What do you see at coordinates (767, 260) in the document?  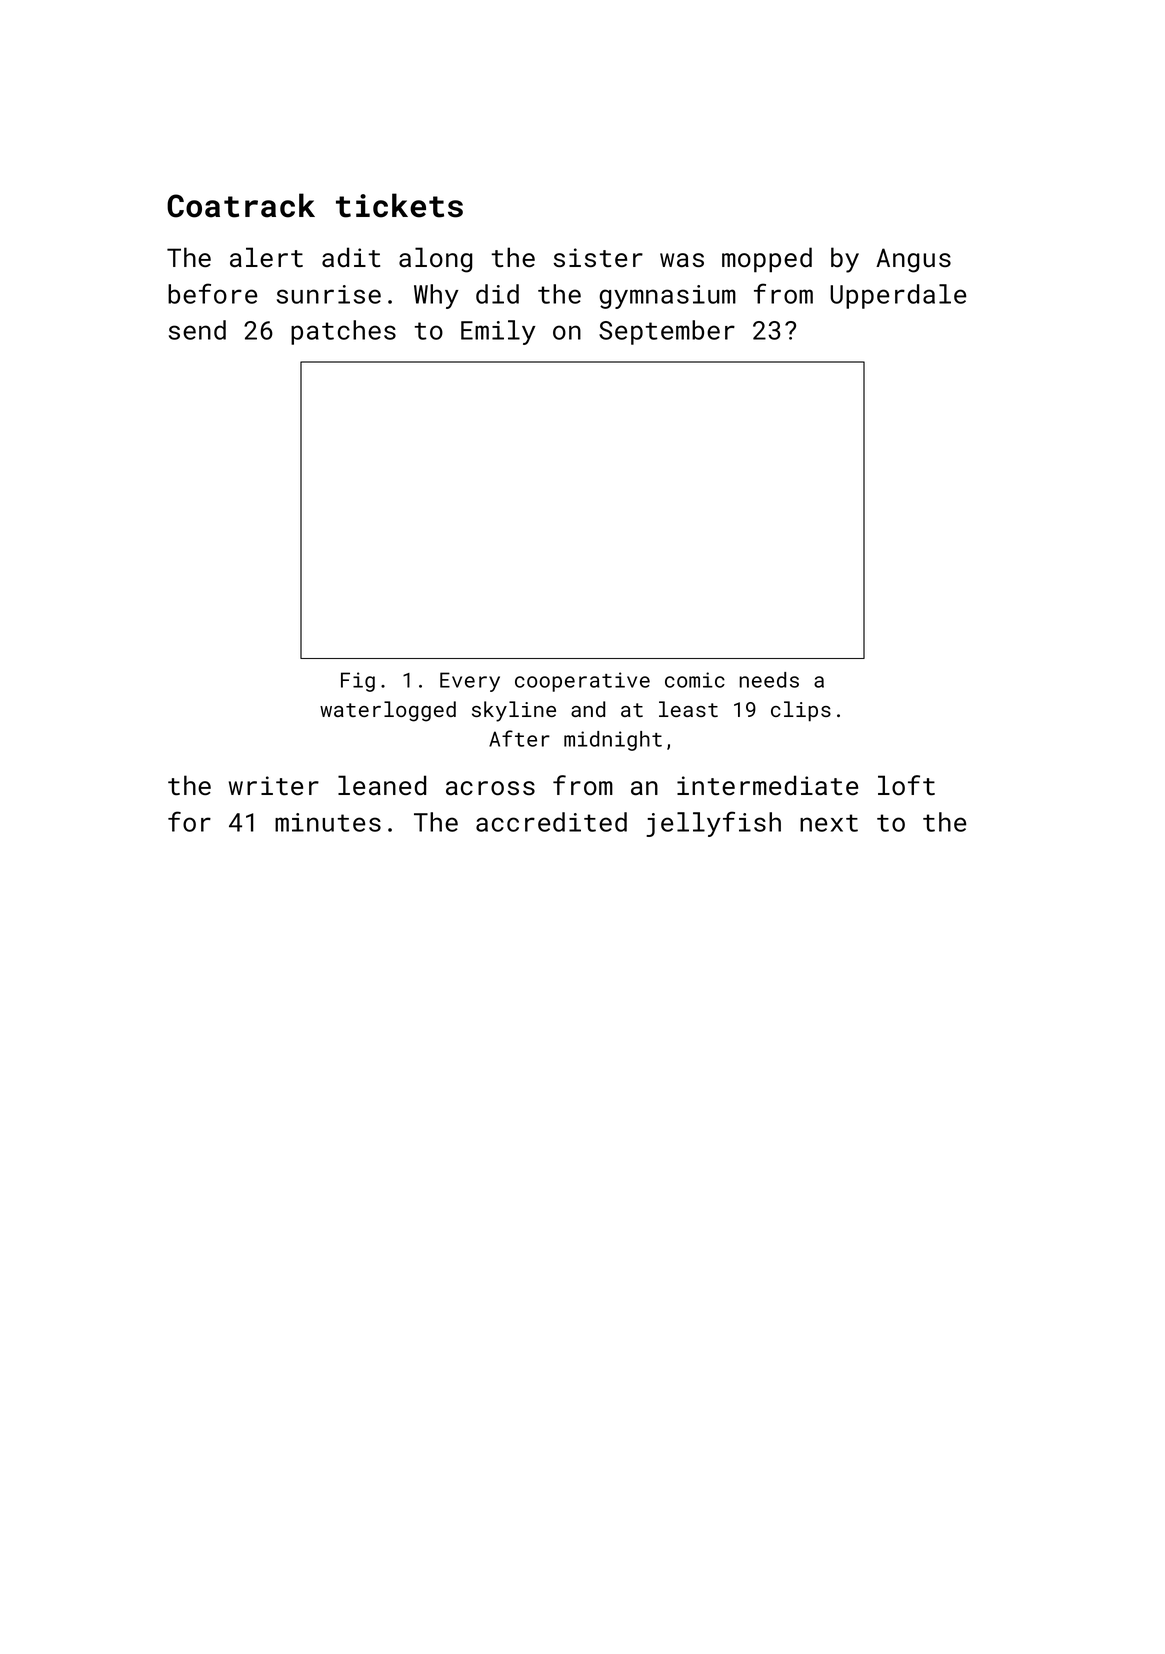 I see `mopped` at bounding box center [767, 260].
